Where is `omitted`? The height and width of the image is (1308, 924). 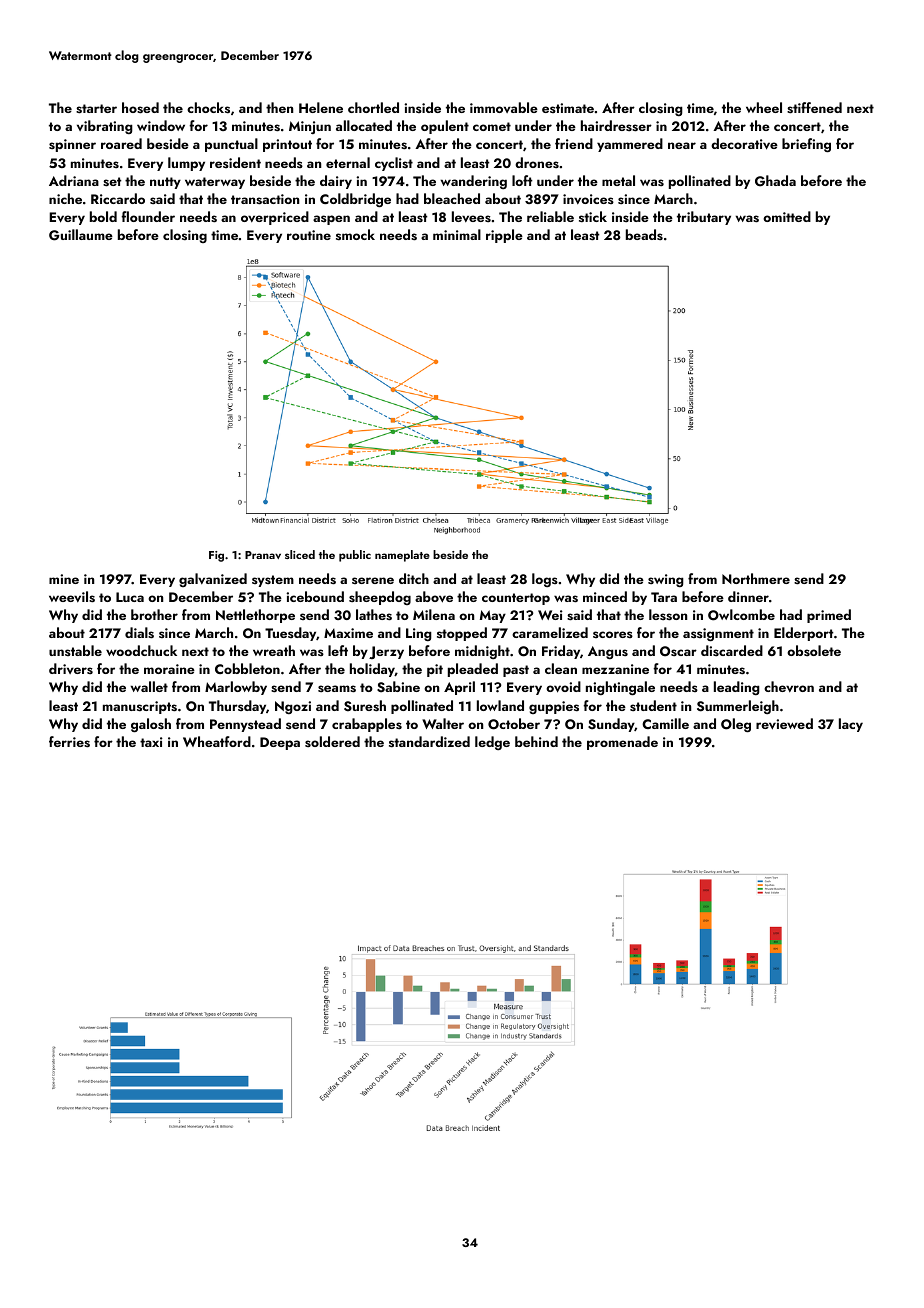
omitted is located at coordinates (787, 216).
